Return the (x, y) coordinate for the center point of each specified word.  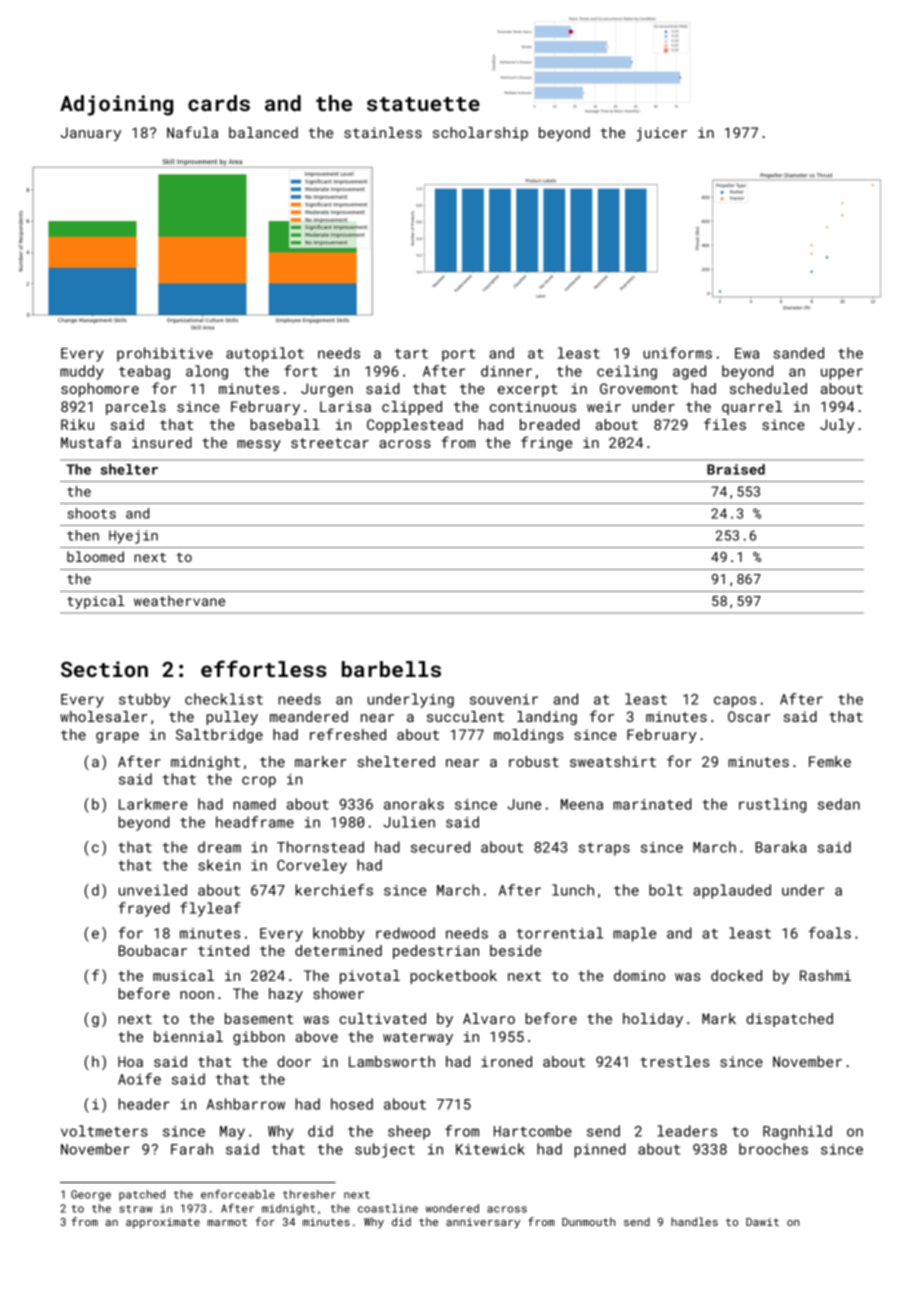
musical (183, 975)
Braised (736, 469)
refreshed (348, 734)
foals (830, 933)
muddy (82, 372)
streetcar (330, 443)
